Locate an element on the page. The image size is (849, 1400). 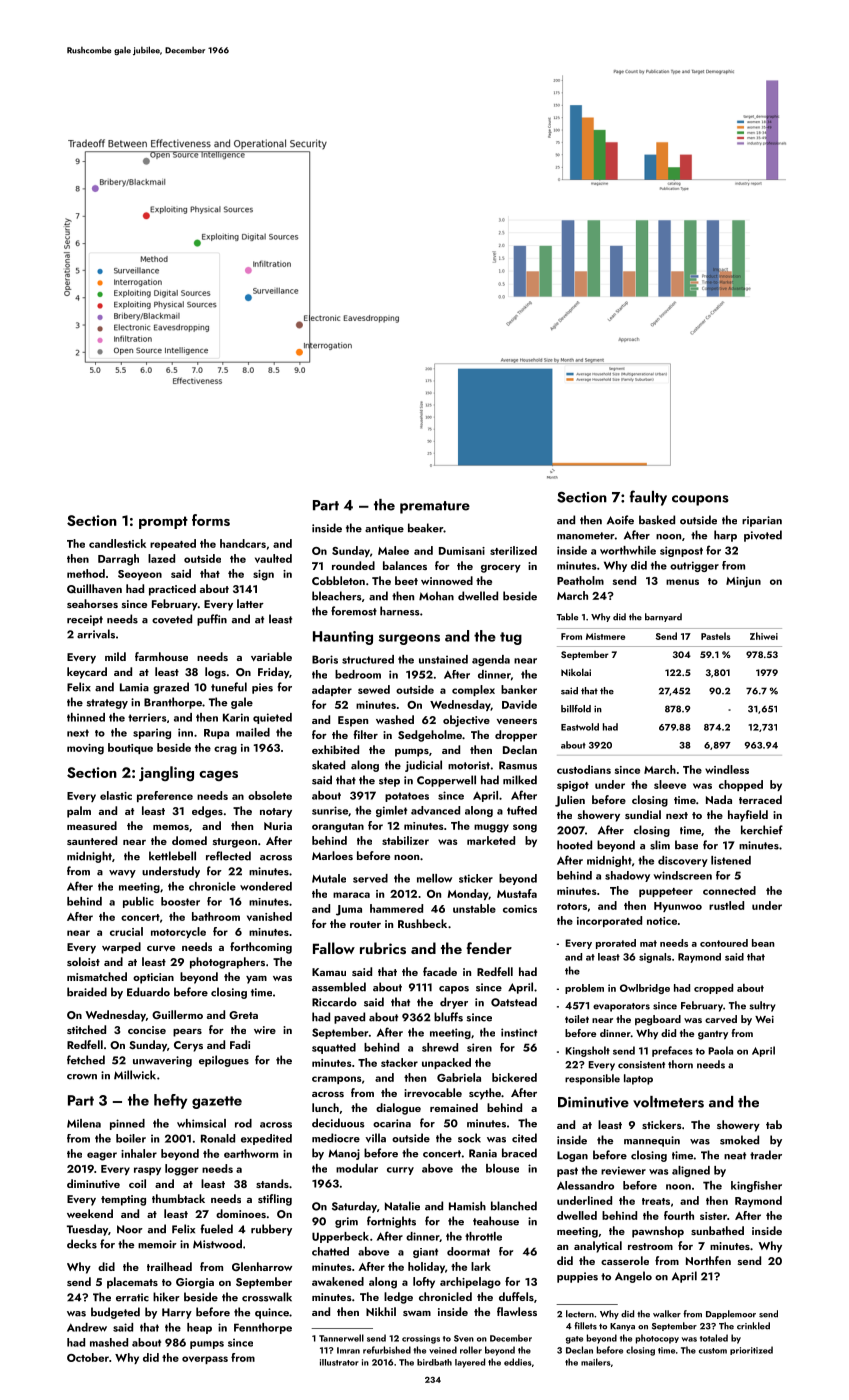
motorist is located at coordinates (469, 765).
